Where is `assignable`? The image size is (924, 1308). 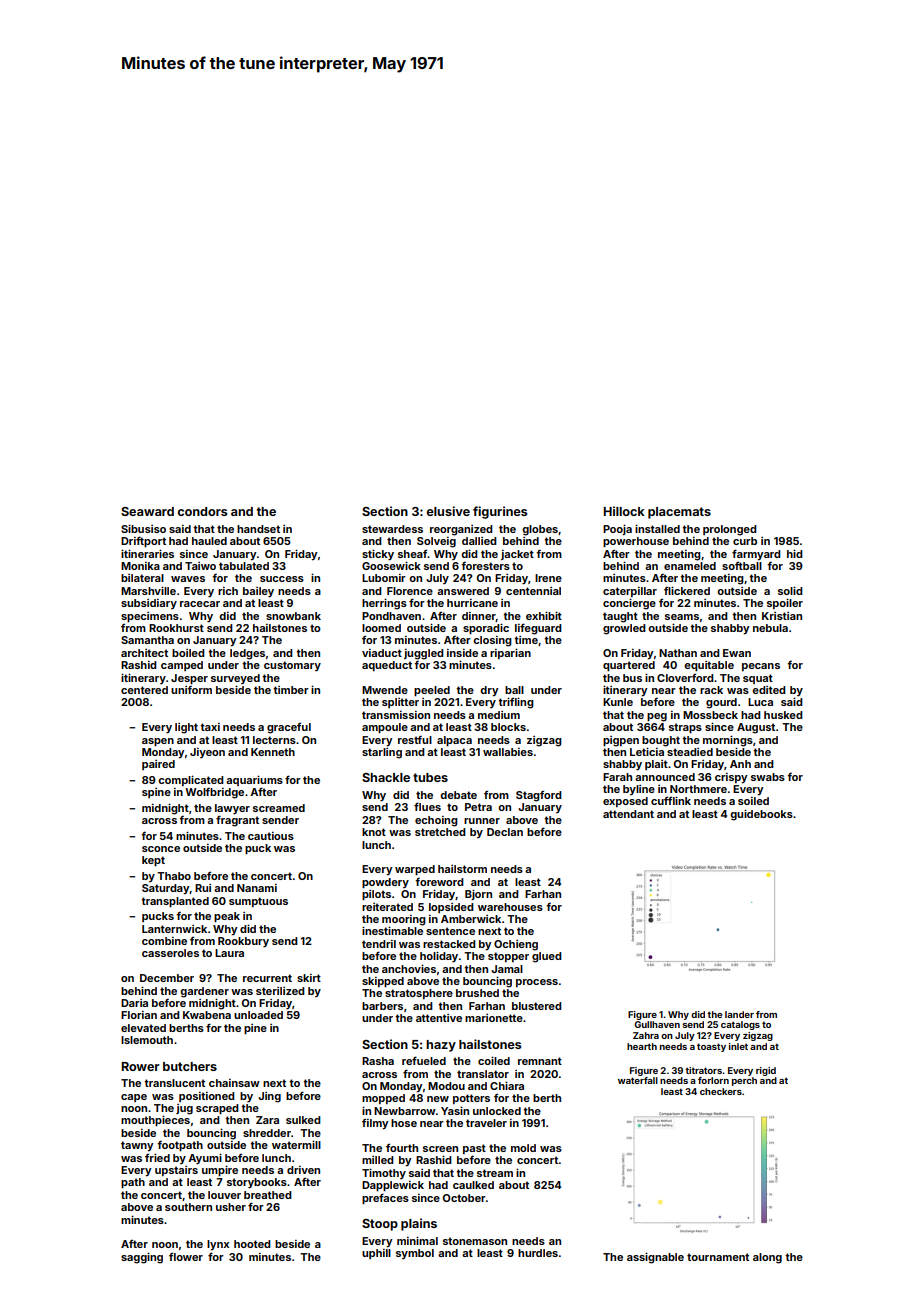
assignable is located at coordinates (655, 1258).
